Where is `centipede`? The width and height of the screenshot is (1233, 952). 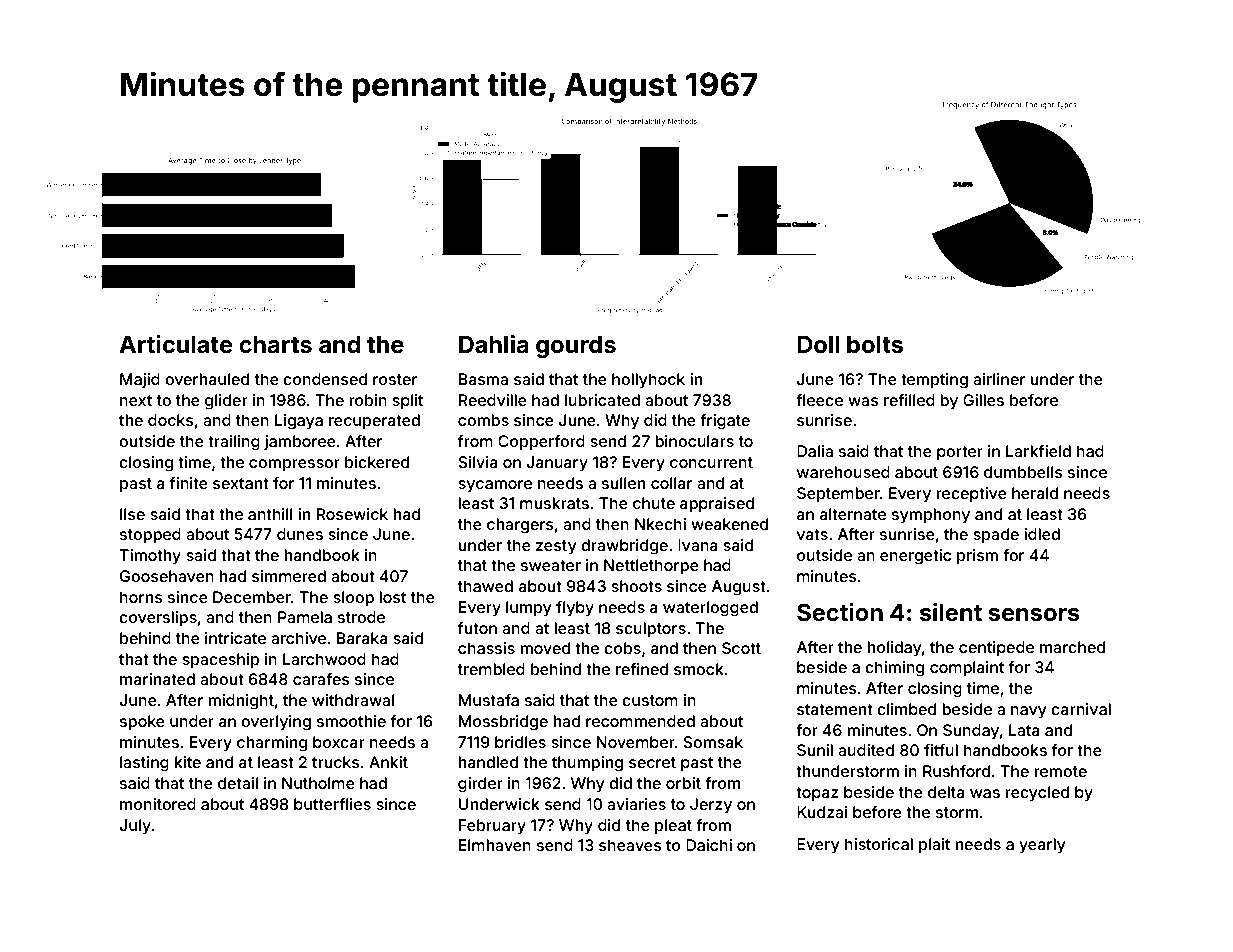
centipede is located at coordinates (996, 649).
